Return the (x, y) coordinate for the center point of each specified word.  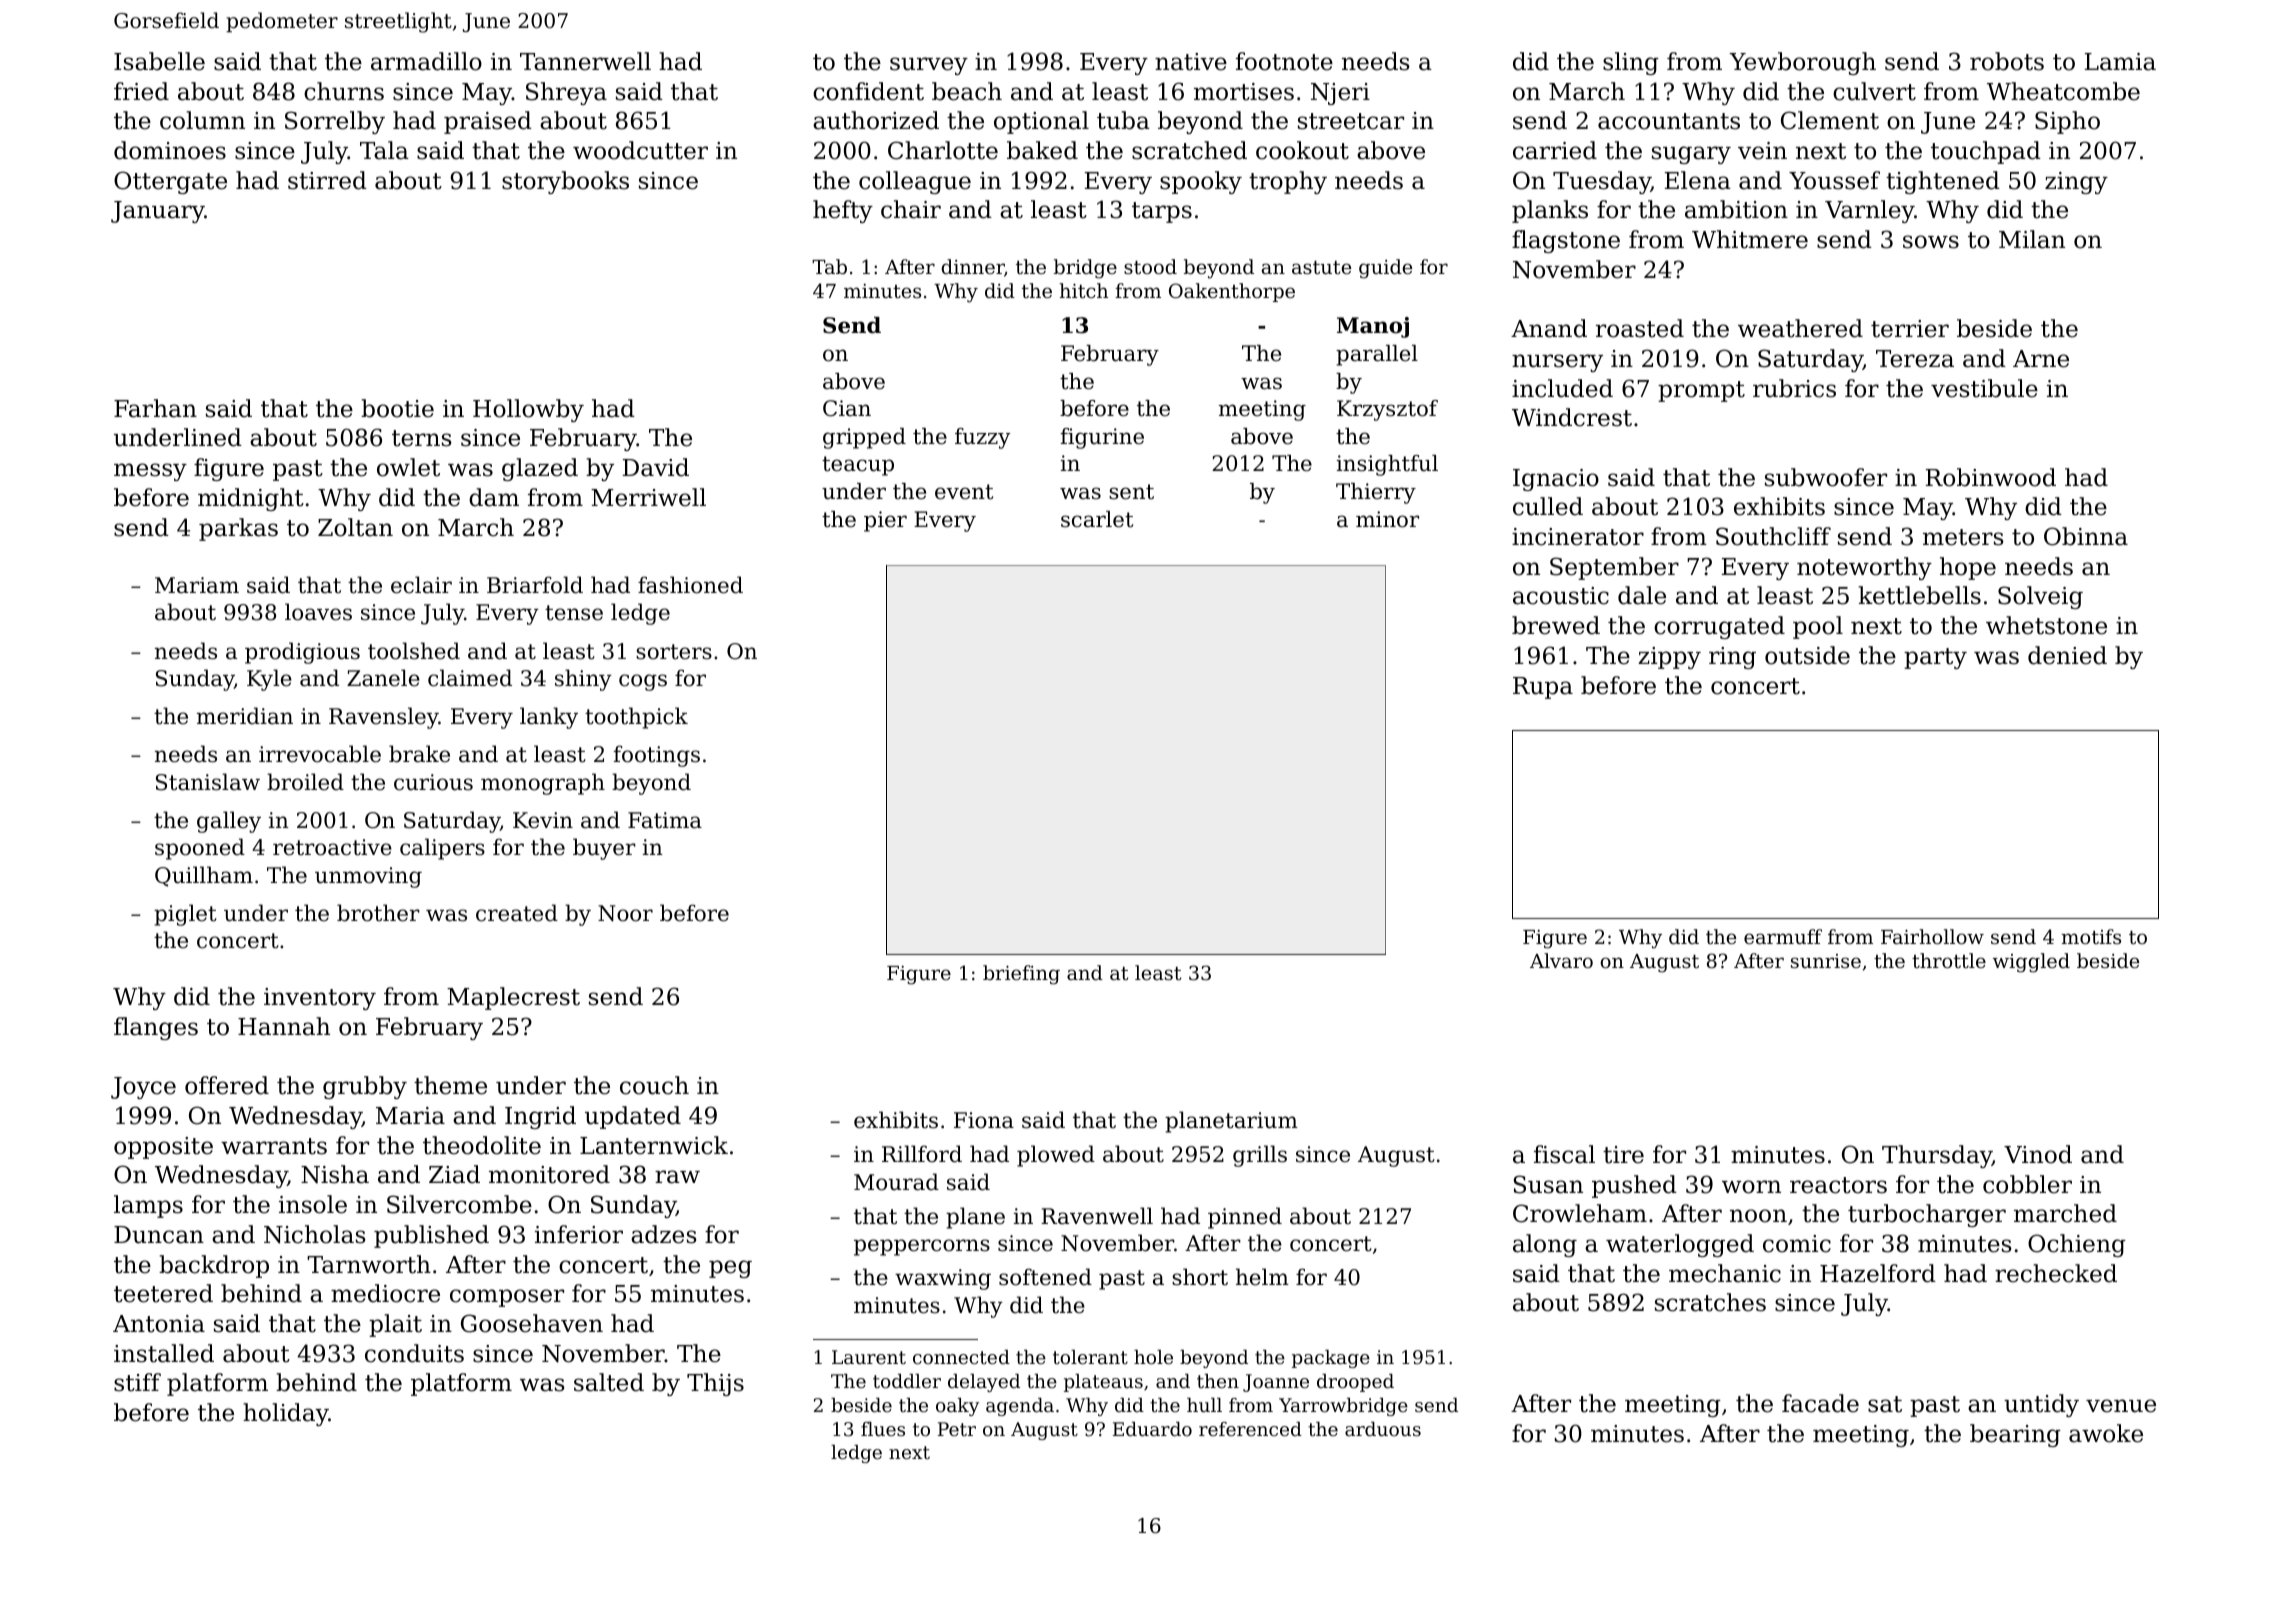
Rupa (1543, 688)
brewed (1556, 625)
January (158, 212)
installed (164, 1353)
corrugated (1719, 627)
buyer (604, 849)
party (1935, 658)
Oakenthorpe (1232, 292)
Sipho (2067, 122)
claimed (470, 678)
